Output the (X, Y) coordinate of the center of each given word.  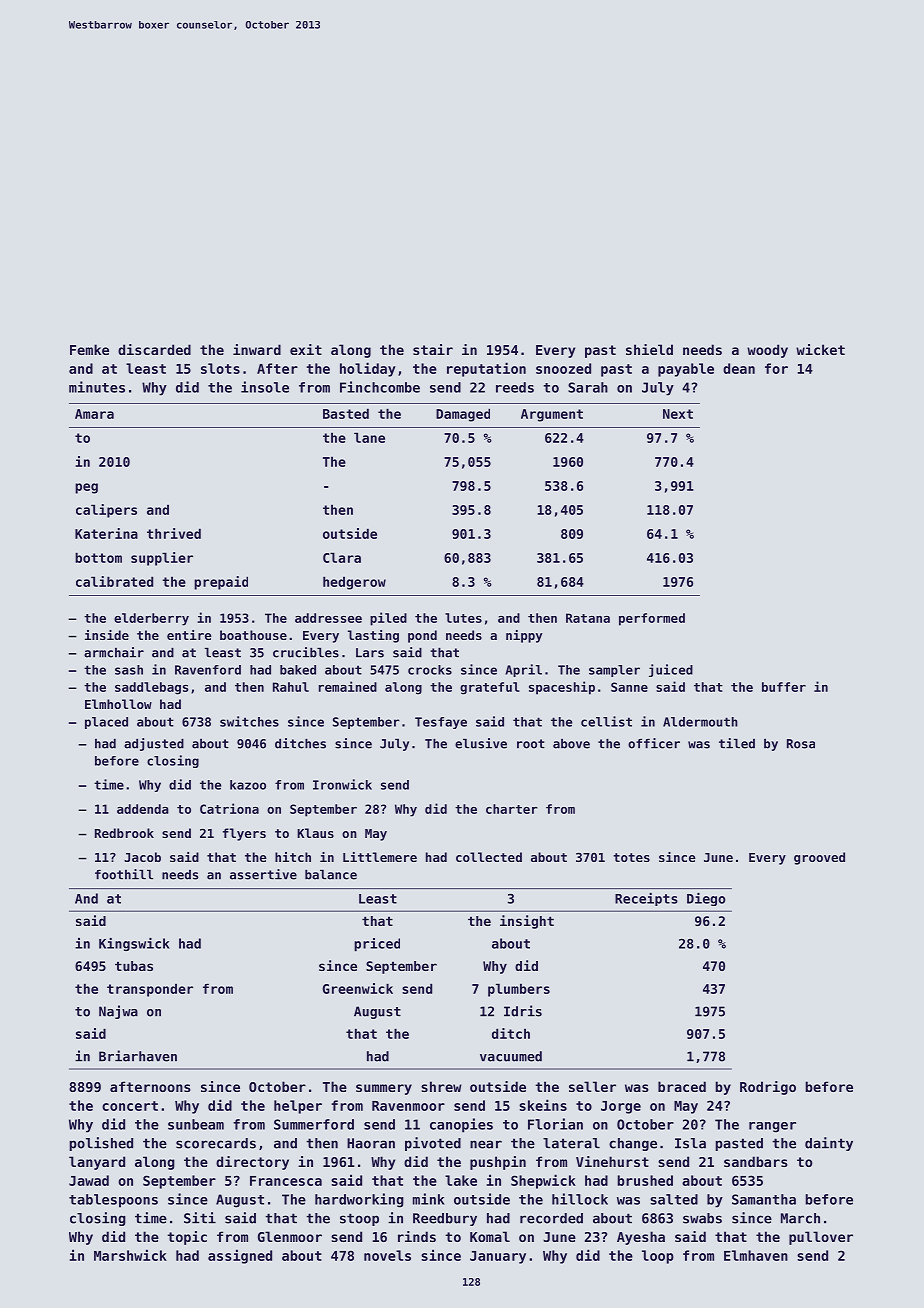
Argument (552, 415)
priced (377, 945)
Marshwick (130, 1255)
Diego (706, 899)
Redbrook (124, 833)
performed (652, 619)
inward (257, 349)
